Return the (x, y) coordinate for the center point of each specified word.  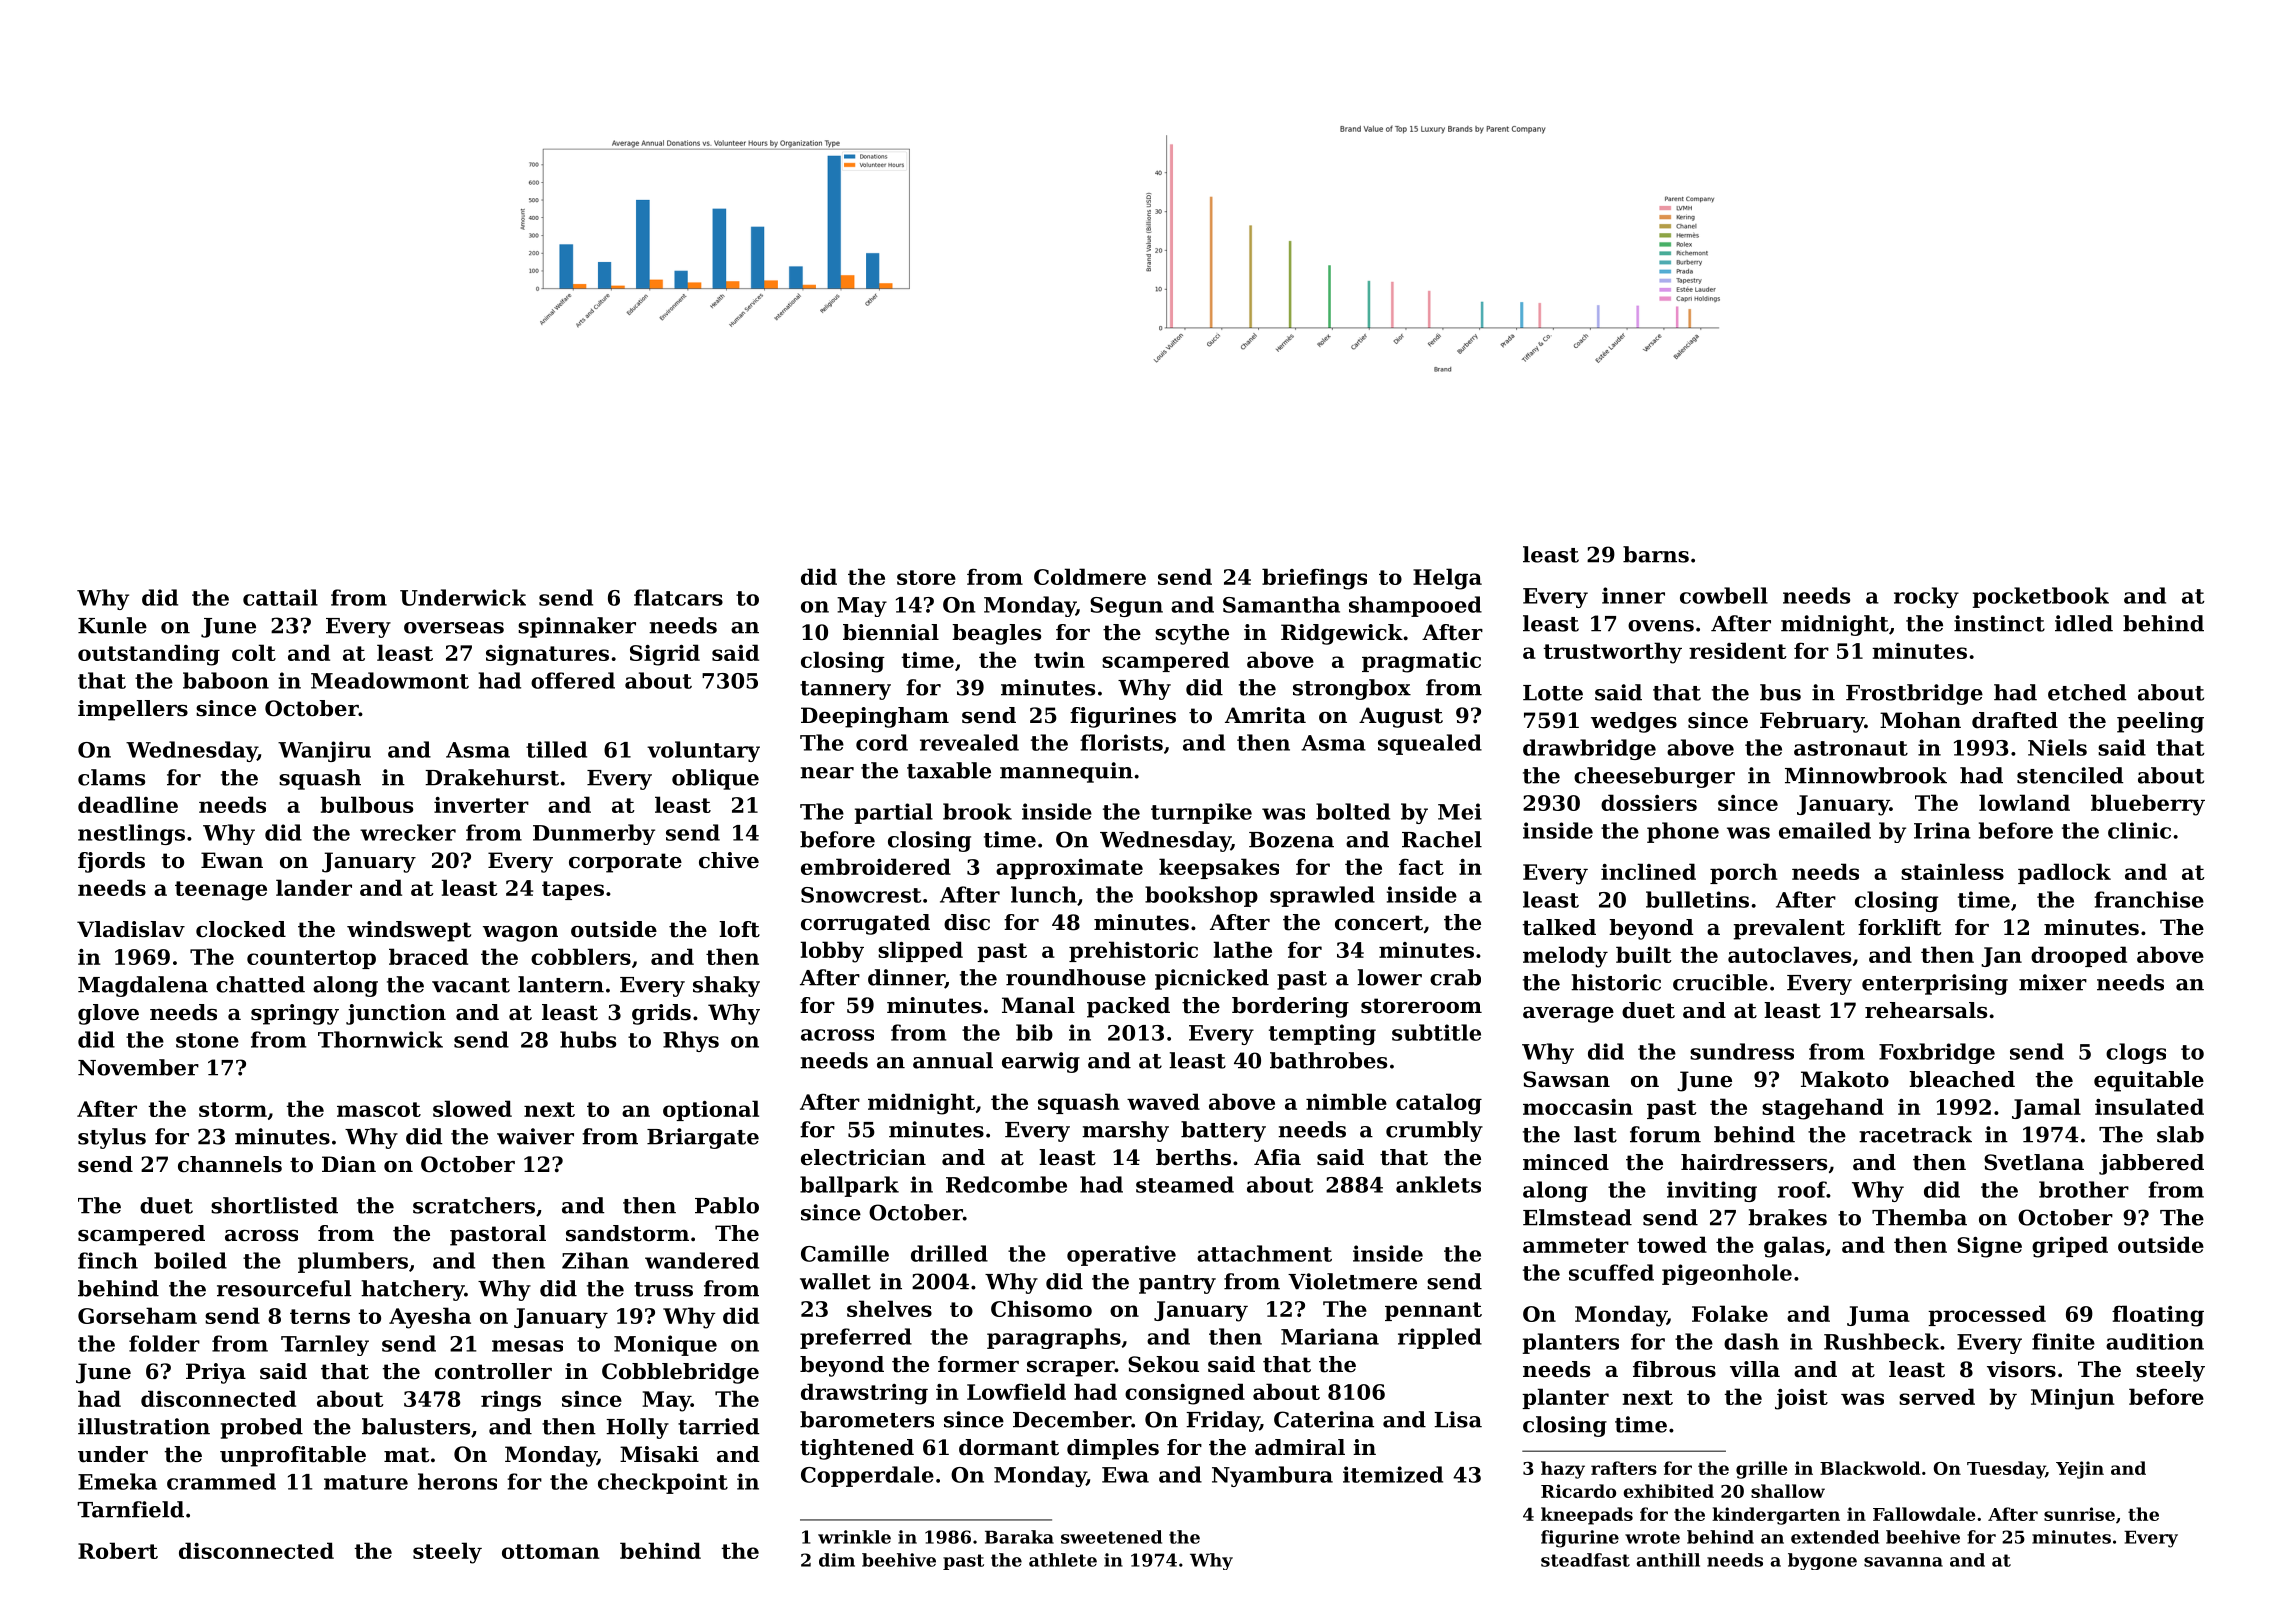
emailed (1825, 830)
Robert (118, 1550)
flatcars (678, 597)
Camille (845, 1253)
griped (2070, 1247)
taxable (949, 770)
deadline (128, 804)
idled (2084, 623)
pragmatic (1421, 662)
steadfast (1585, 1560)
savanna (1903, 1562)
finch (108, 1260)
